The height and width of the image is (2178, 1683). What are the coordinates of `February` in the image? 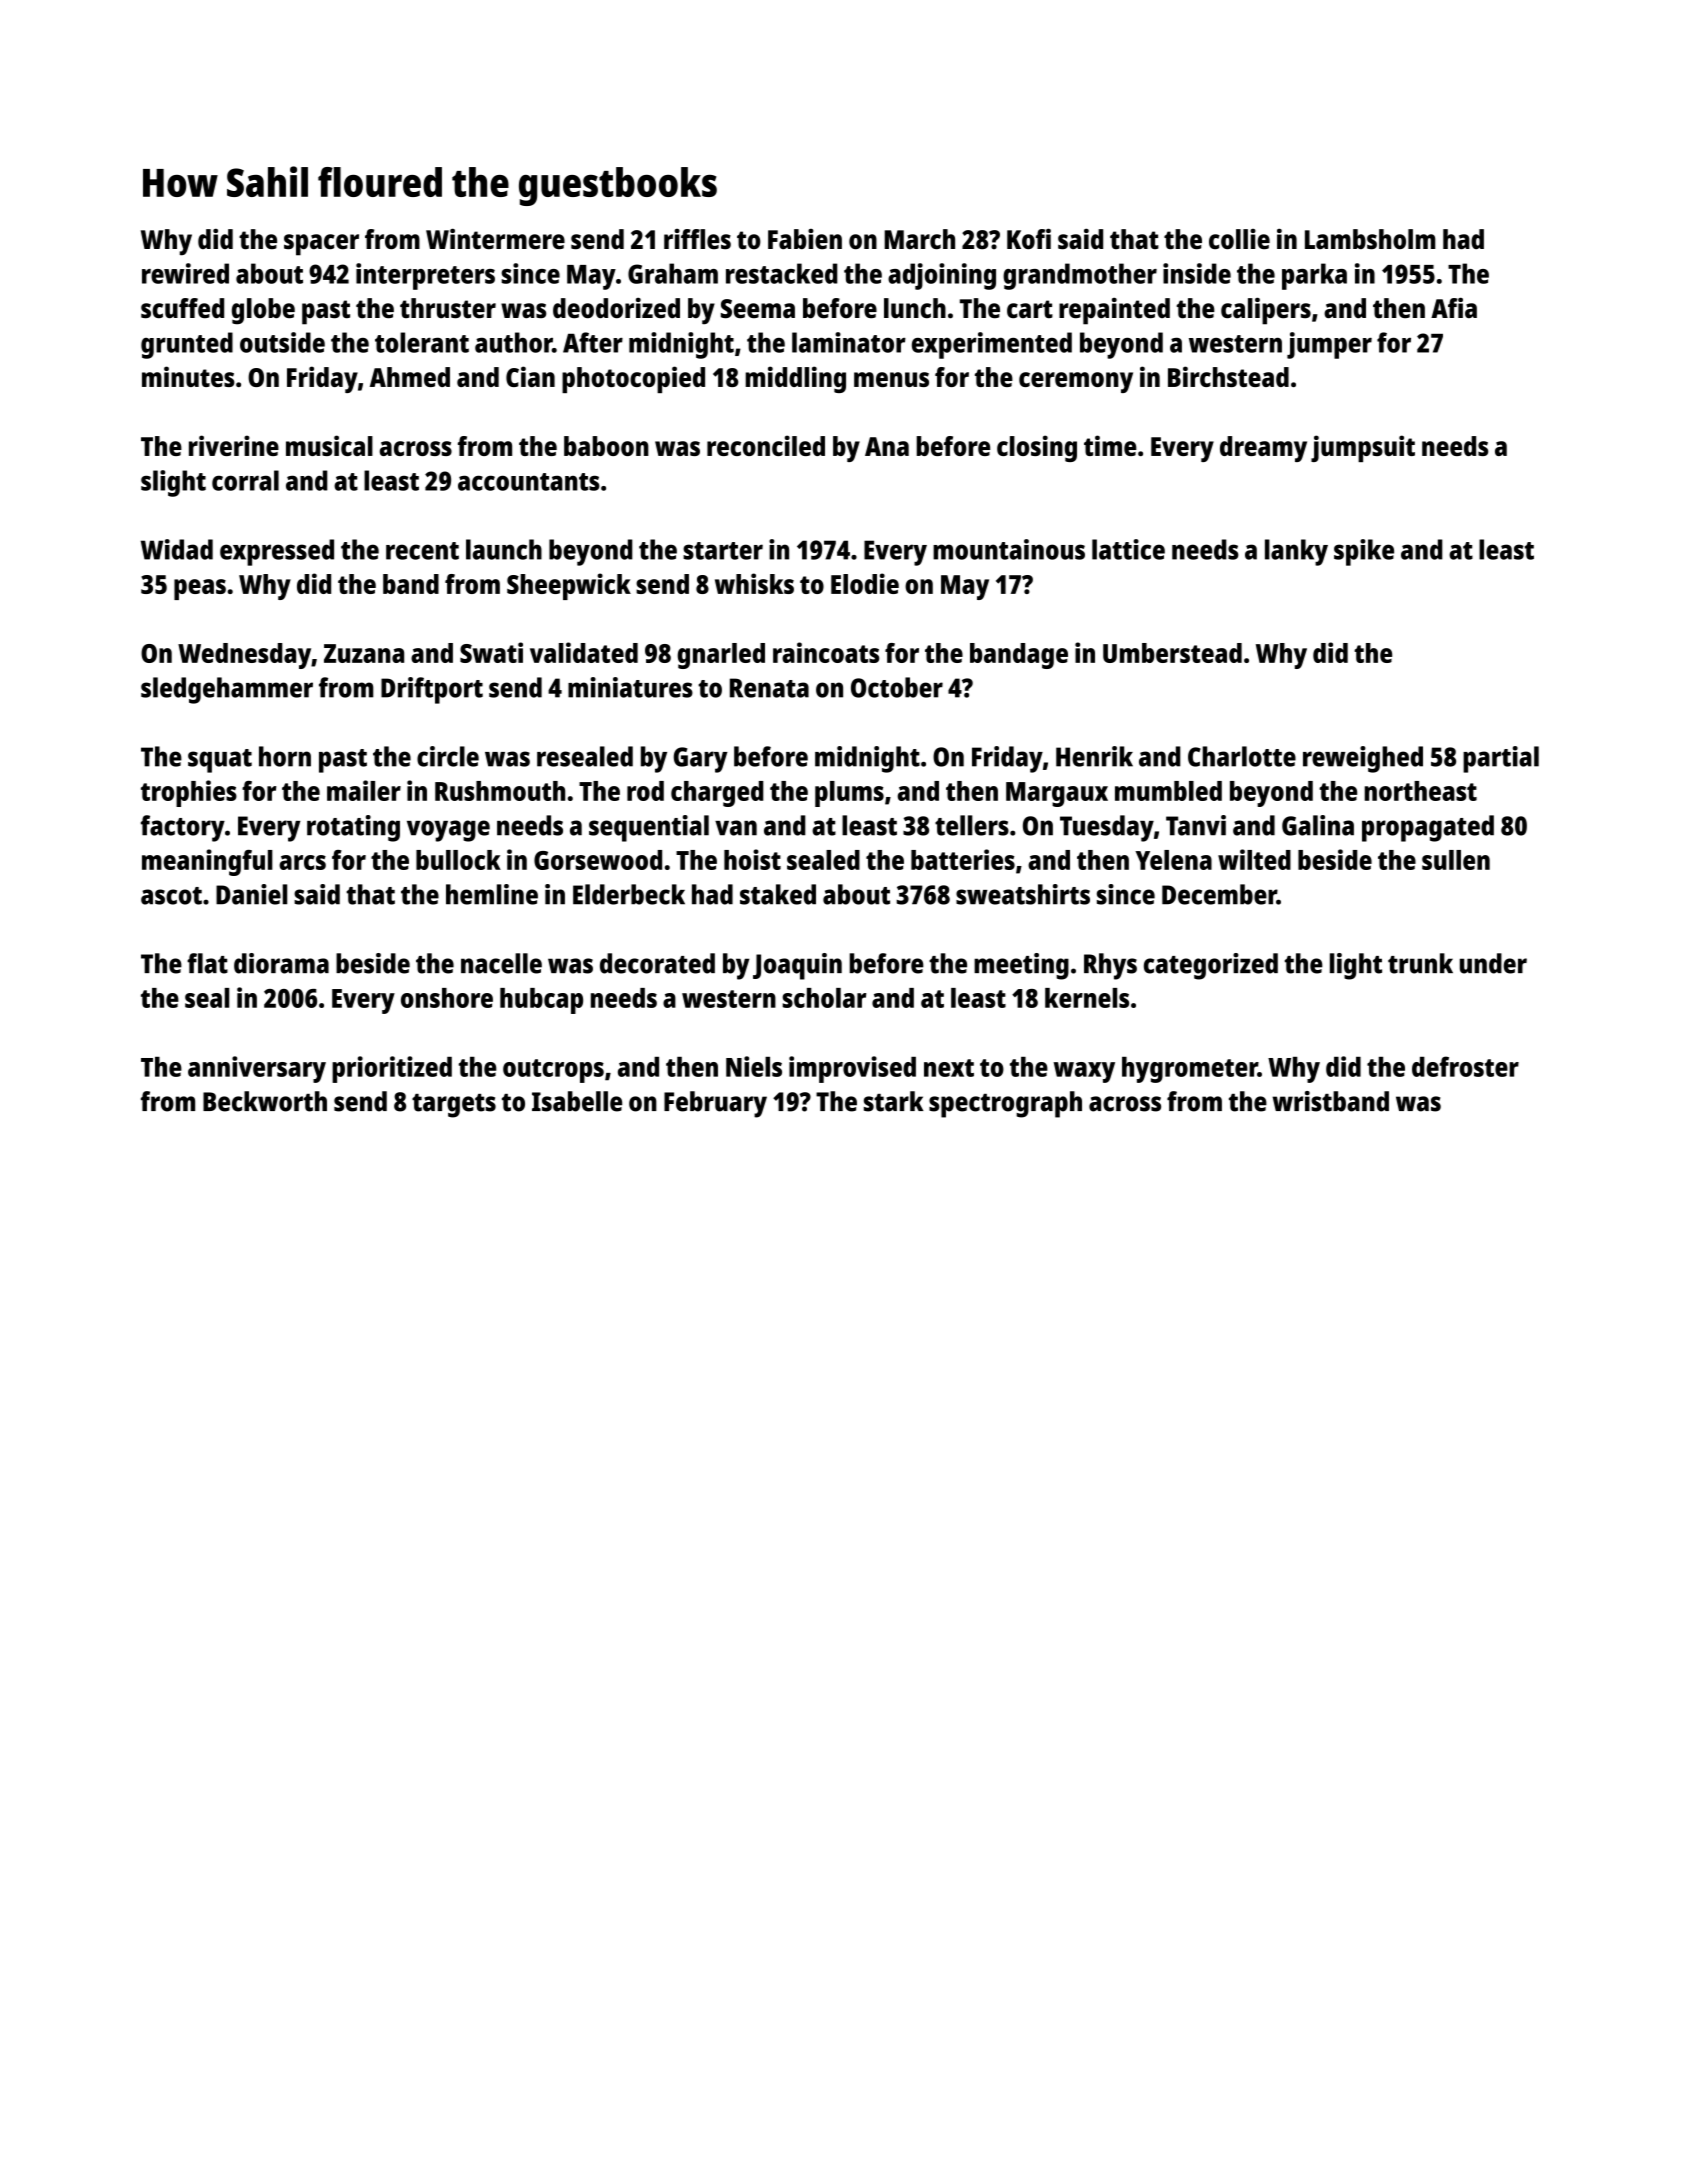 It's located at (715, 1104).
